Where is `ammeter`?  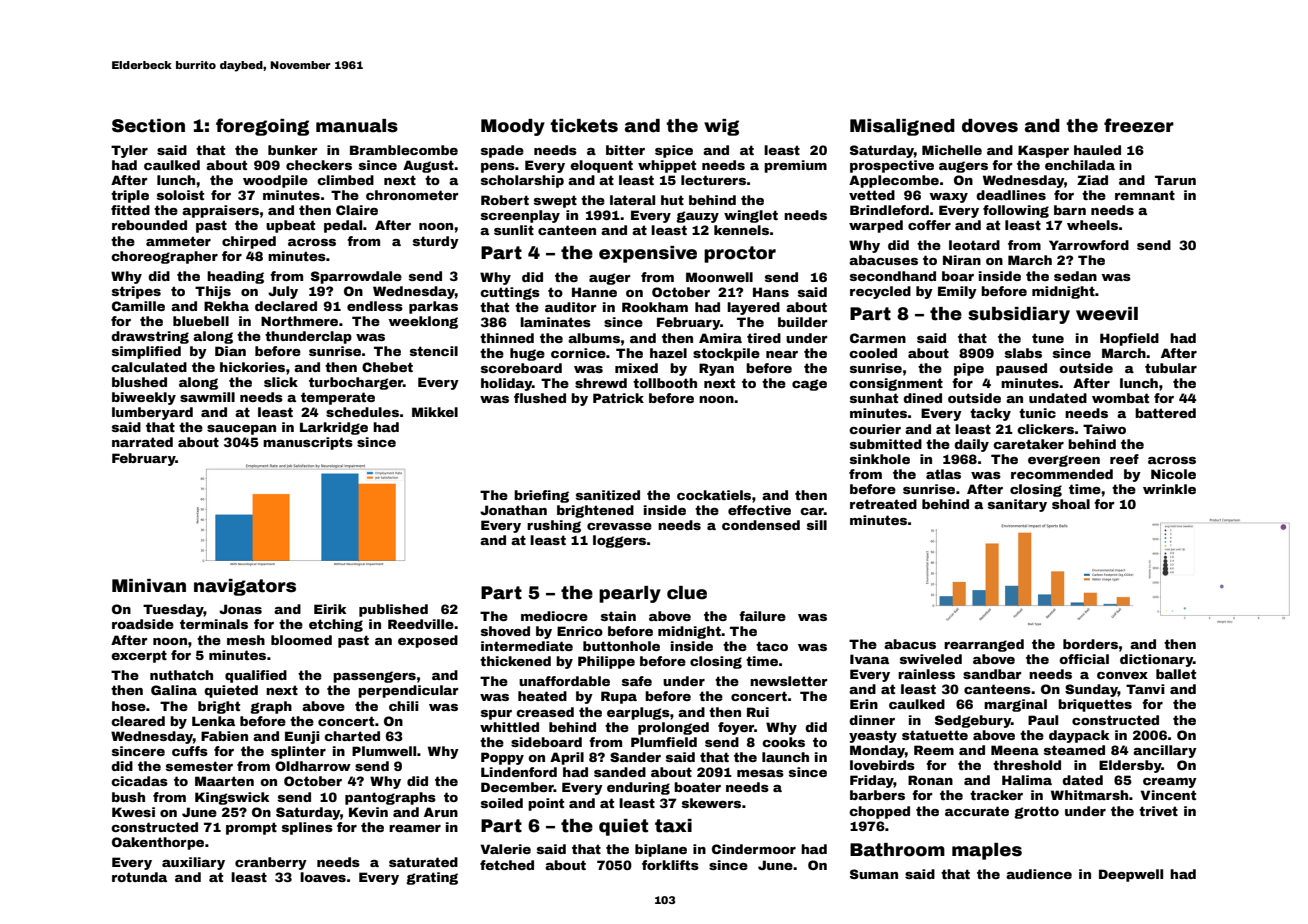
ammeter is located at coordinates (178, 241).
